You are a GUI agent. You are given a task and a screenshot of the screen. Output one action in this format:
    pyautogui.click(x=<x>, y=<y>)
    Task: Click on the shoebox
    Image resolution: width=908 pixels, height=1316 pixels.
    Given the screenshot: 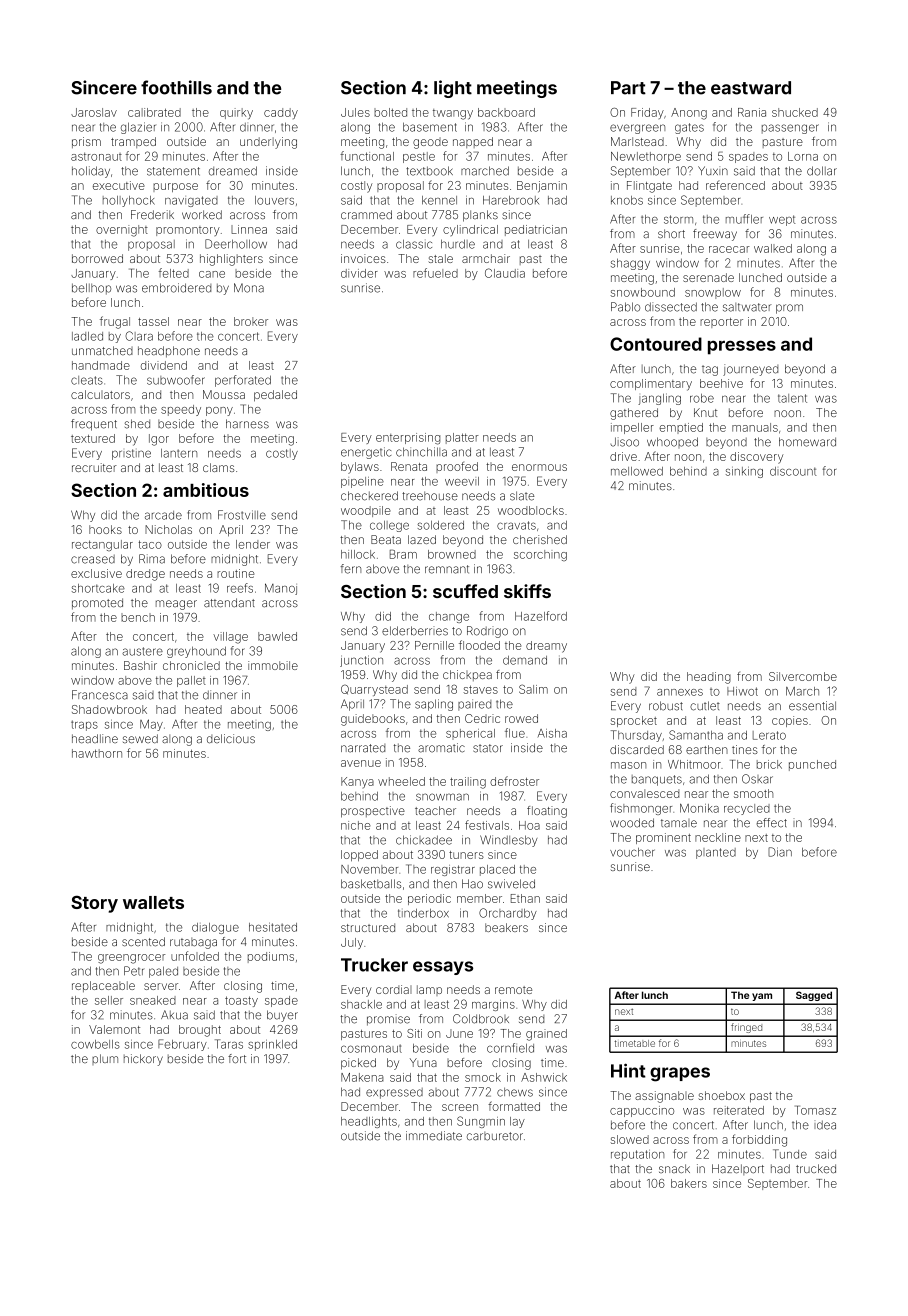 What is the action you would take?
    pyautogui.click(x=721, y=1095)
